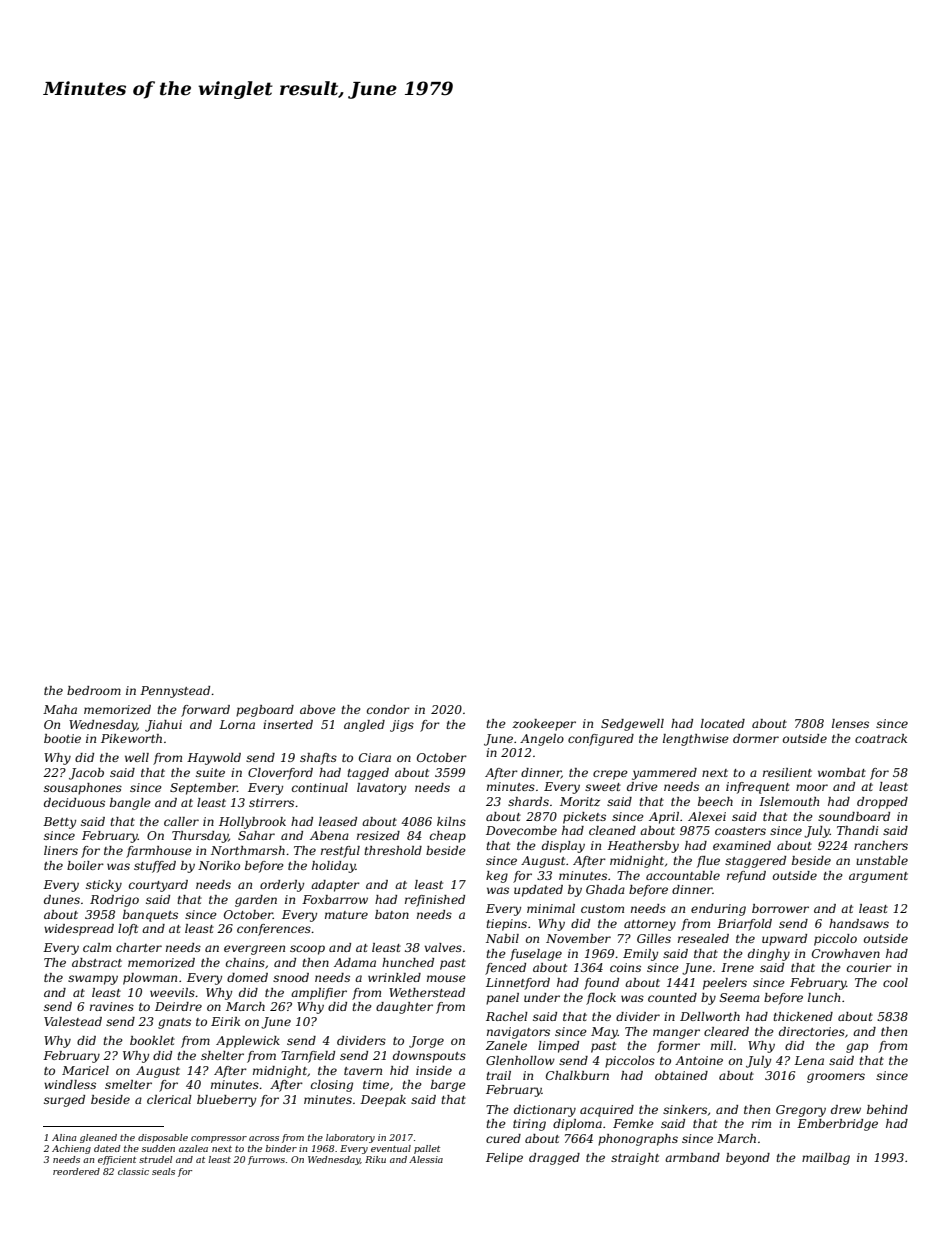 The width and height of the page is (952, 1233). I want to click on courtyard, so click(158, 886).
